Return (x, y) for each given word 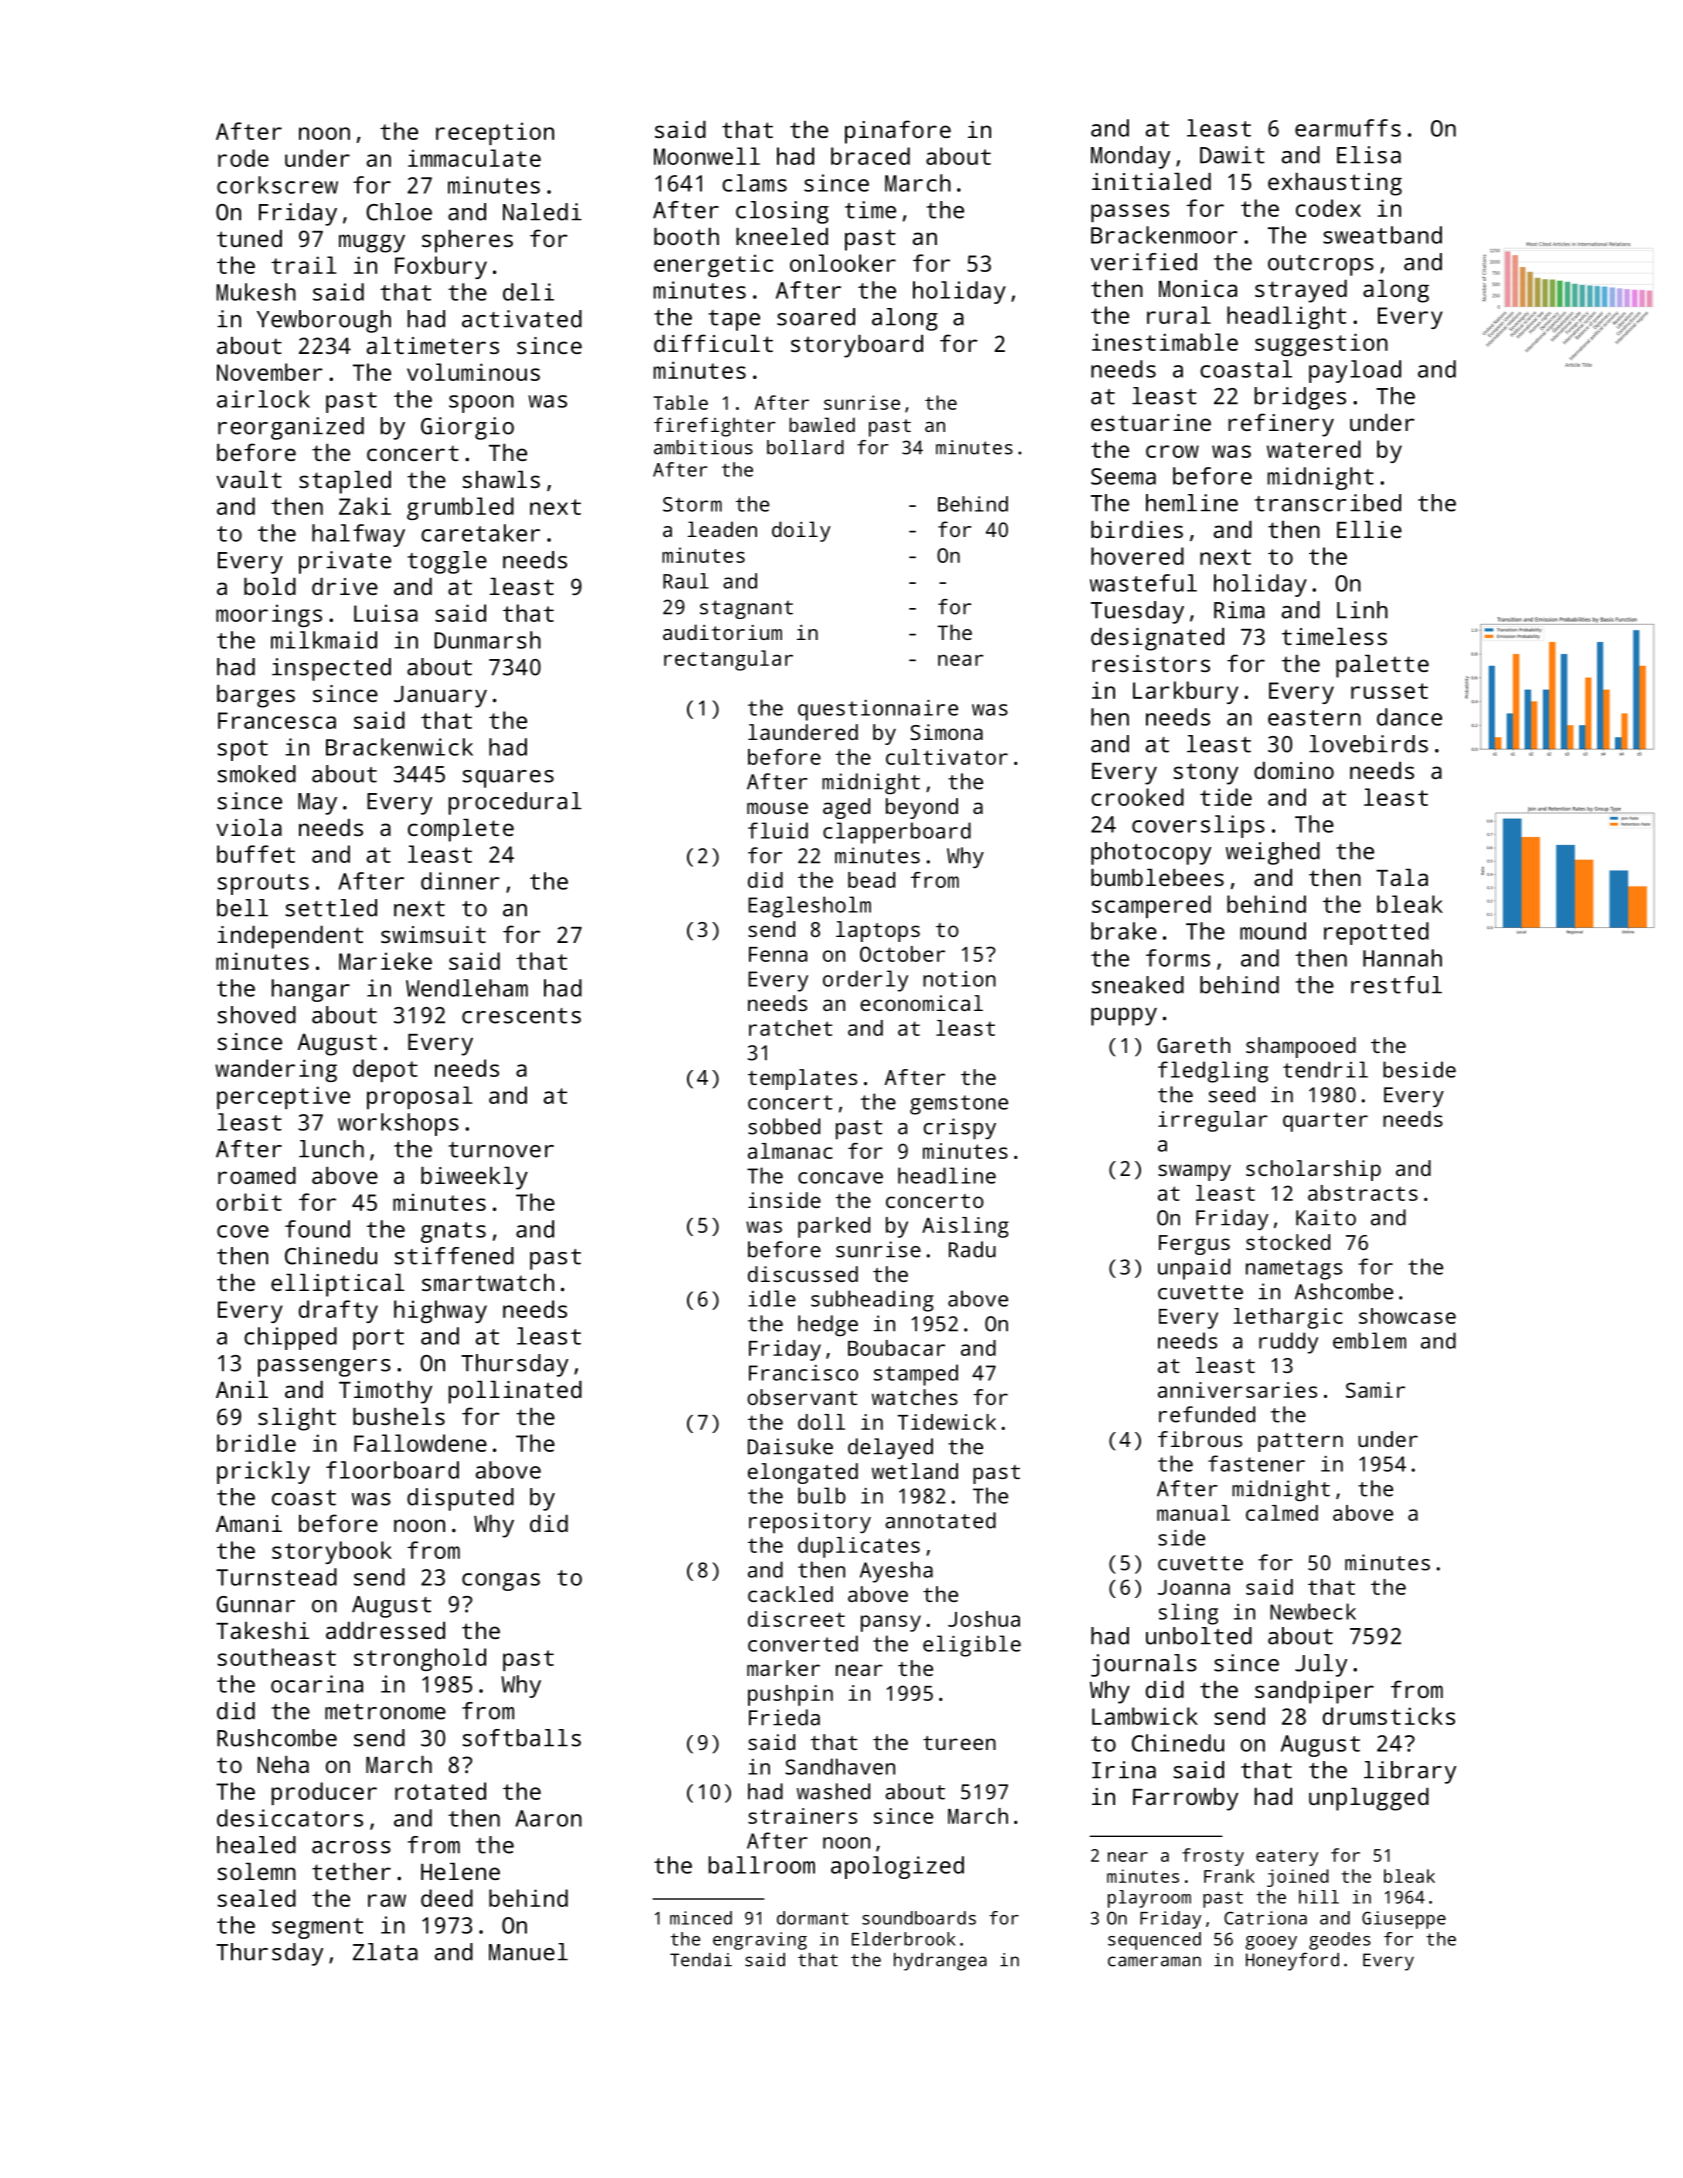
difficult (713, 343)
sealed (256, 1898)
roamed (257, 1175)
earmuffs (1348, 128)
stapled (345, 482)
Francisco (803, 1373)
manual (1193, 1513)
